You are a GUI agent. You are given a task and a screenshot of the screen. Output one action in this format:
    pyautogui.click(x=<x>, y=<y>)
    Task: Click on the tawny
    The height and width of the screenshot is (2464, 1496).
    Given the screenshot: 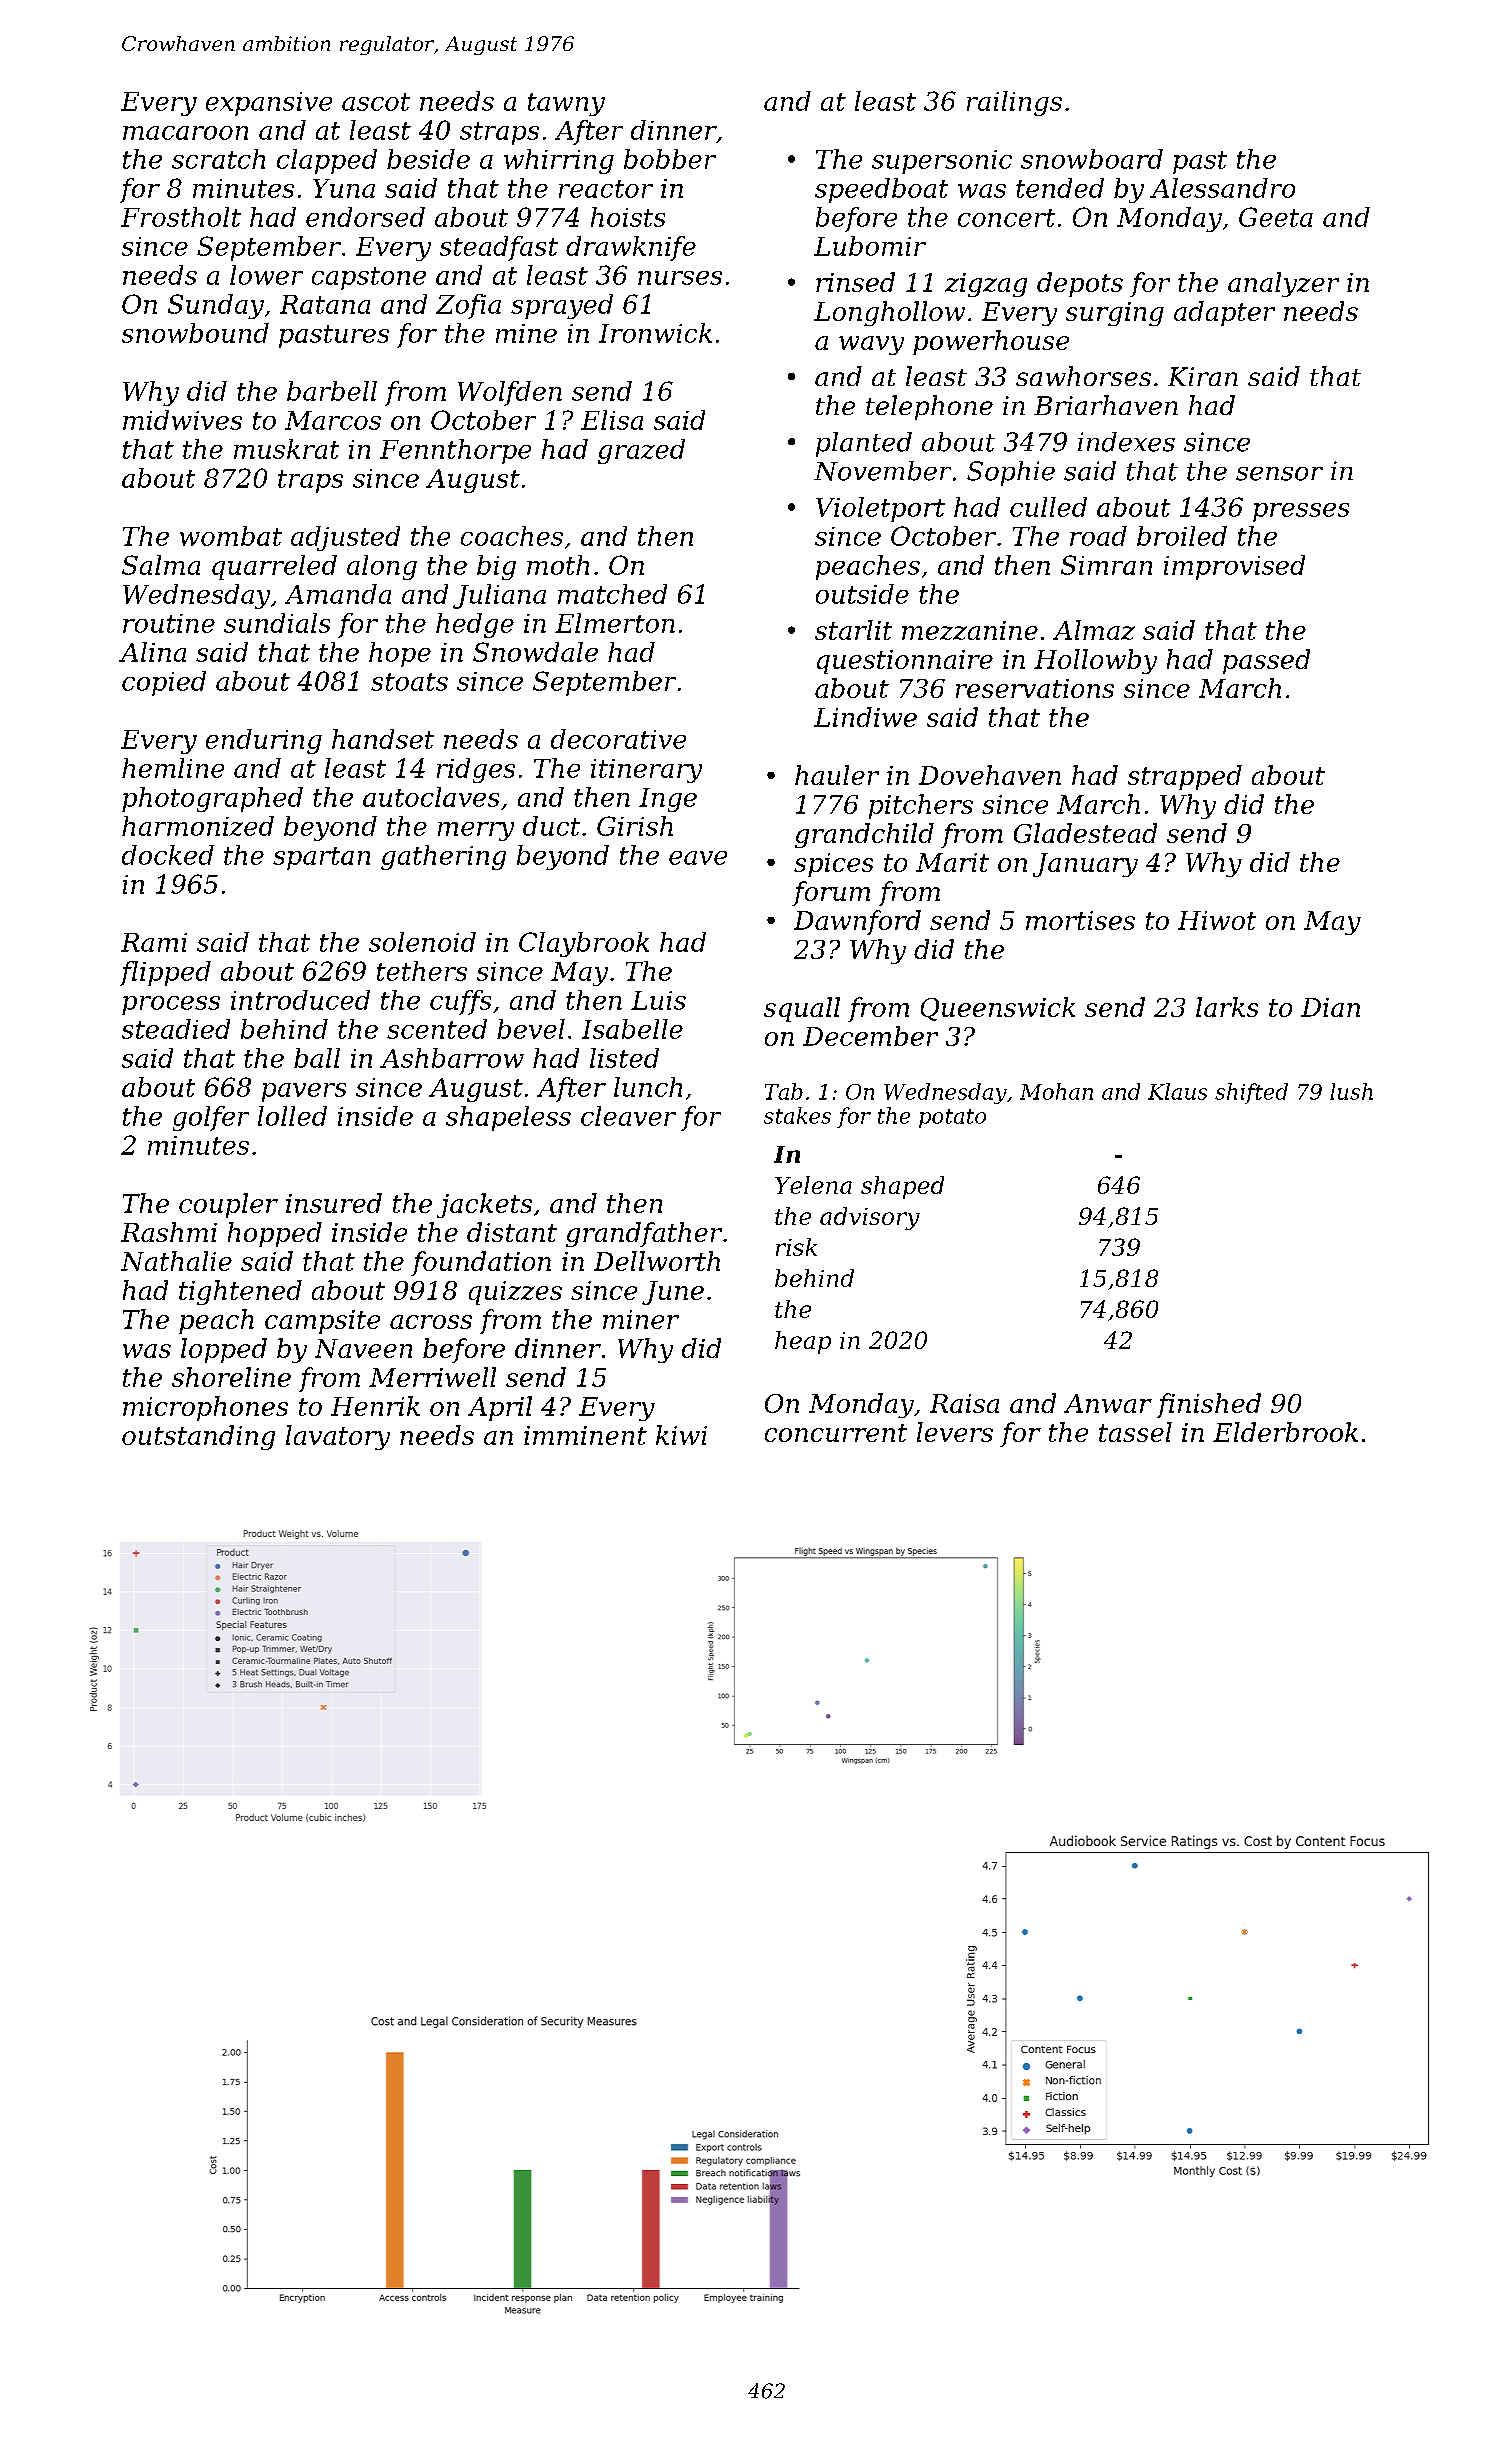 What is the action you would take?
    pyautogui.click(x=566, y=104)
